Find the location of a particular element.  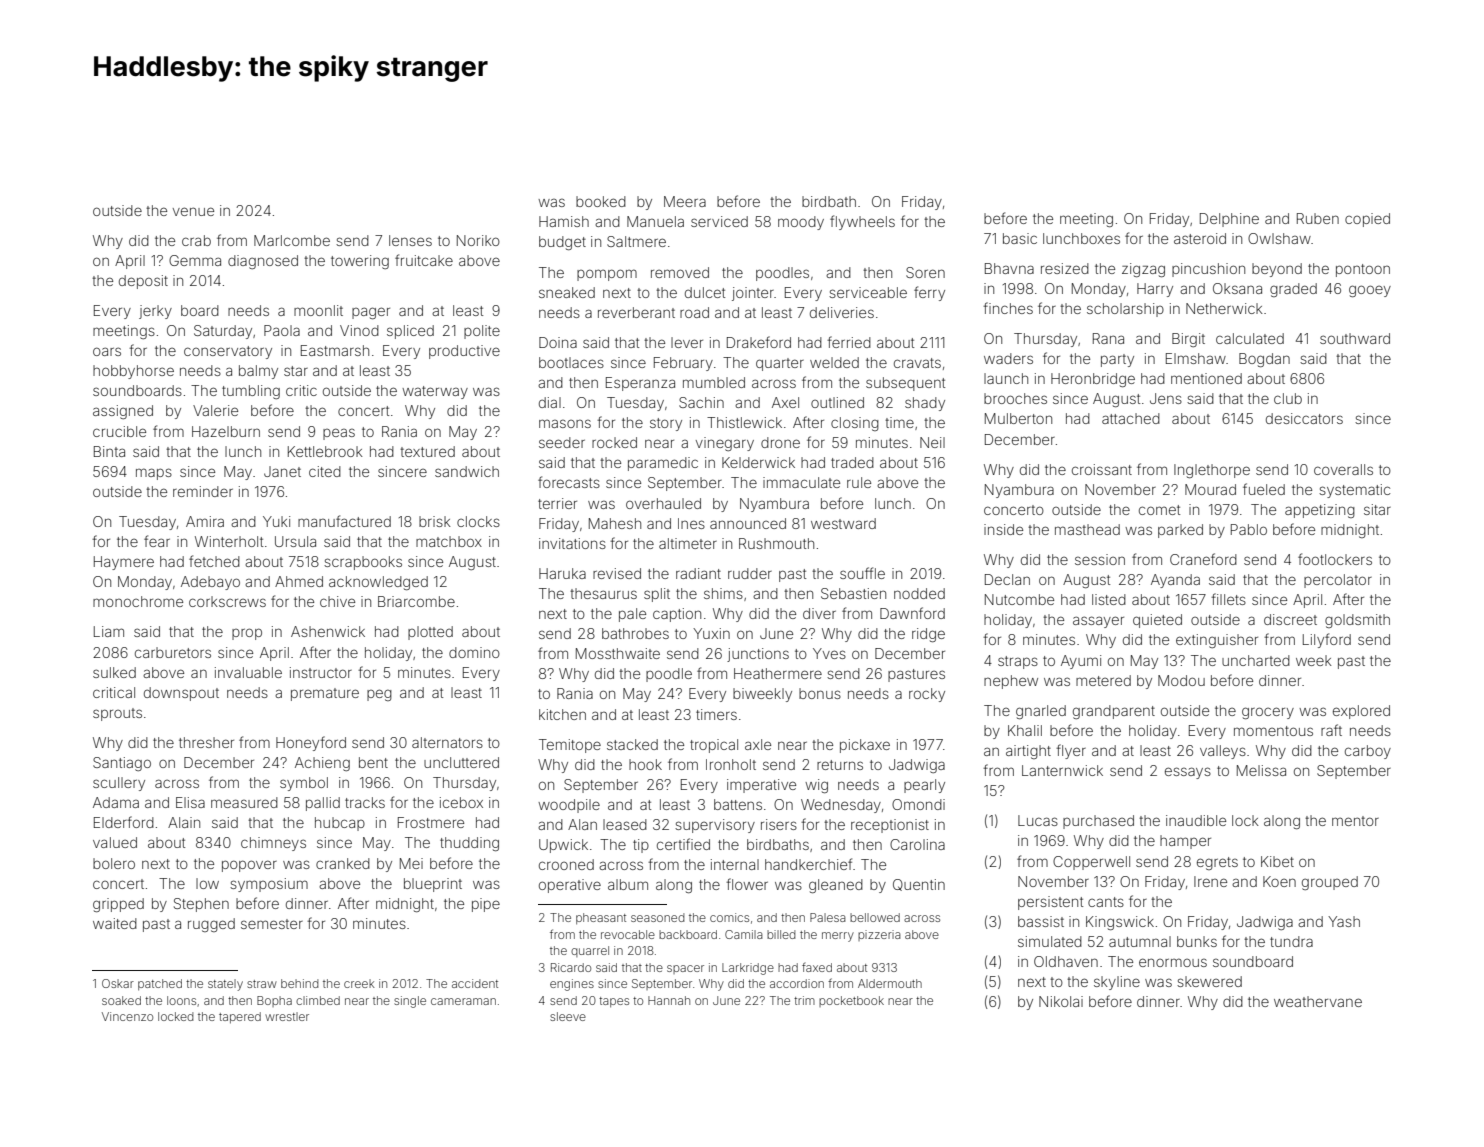

explored is located at coordinates (1361, 712).
